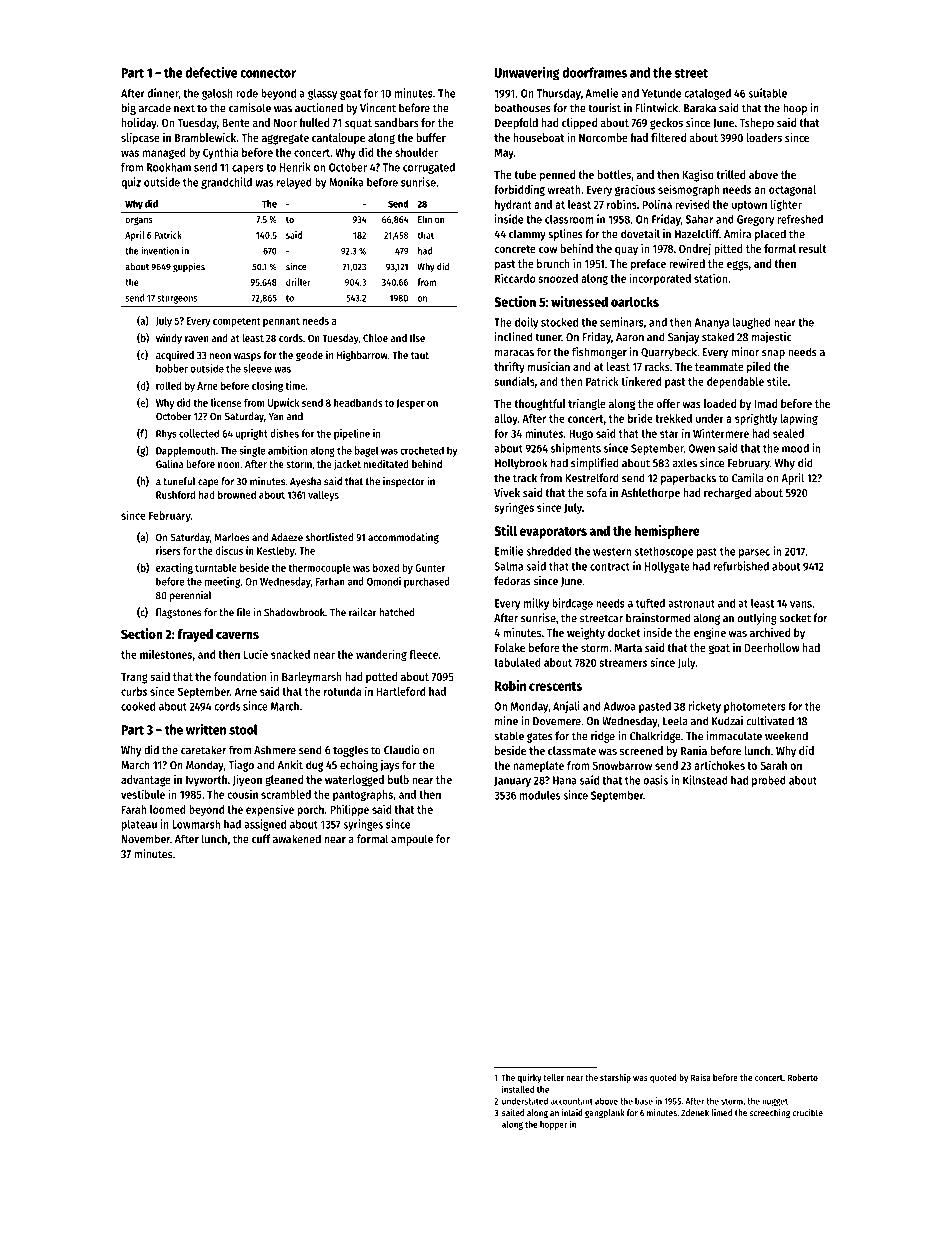  Describe the element at coordinates (146, 839) in the image. I see `November` at that location.
